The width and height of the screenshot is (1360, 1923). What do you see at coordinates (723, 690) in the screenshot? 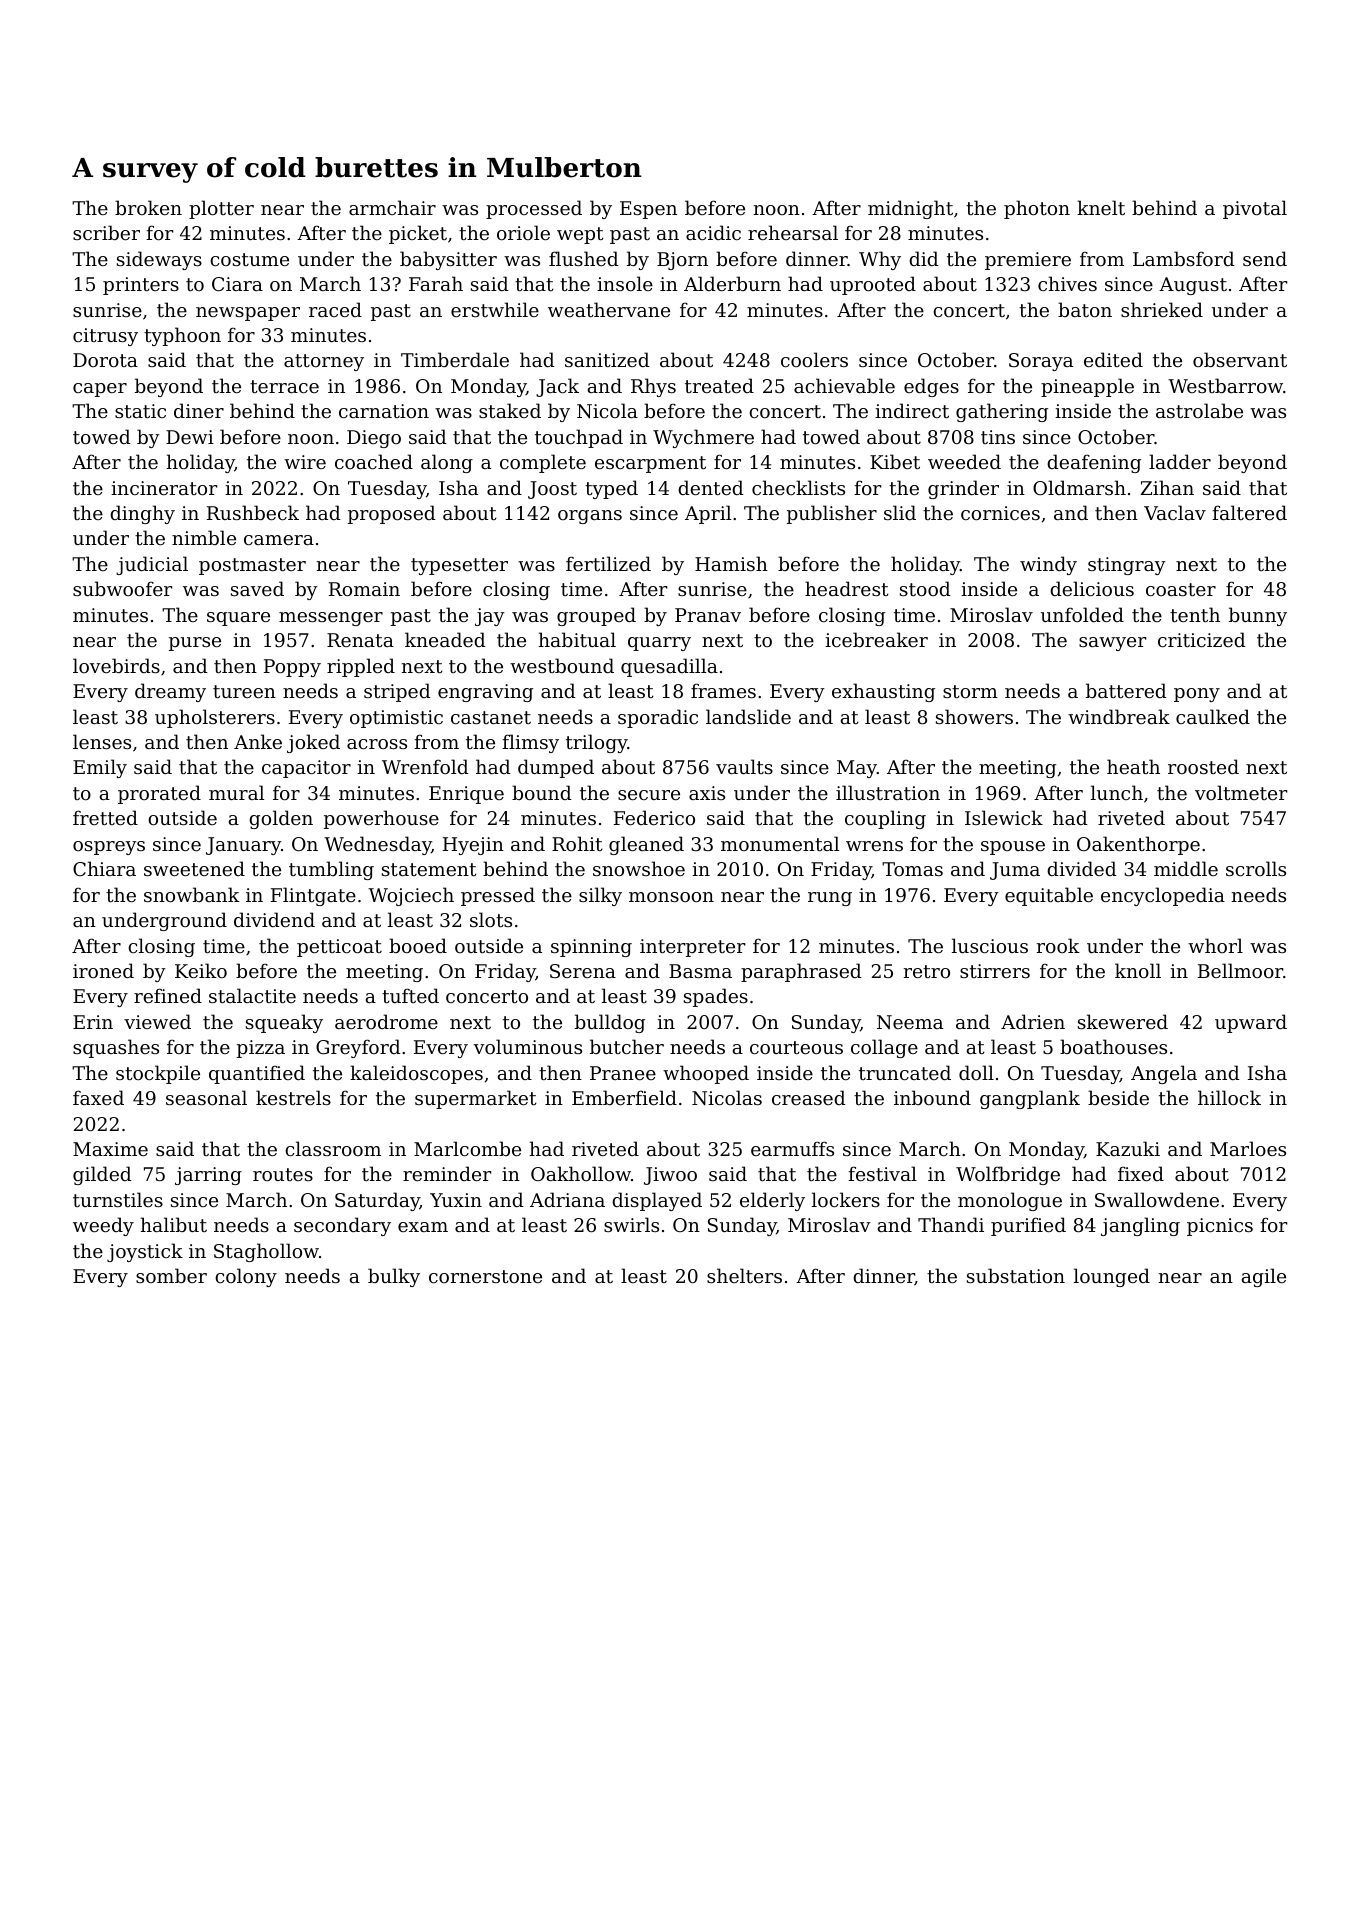
I see `frames` at bounding box center [723, 690].
